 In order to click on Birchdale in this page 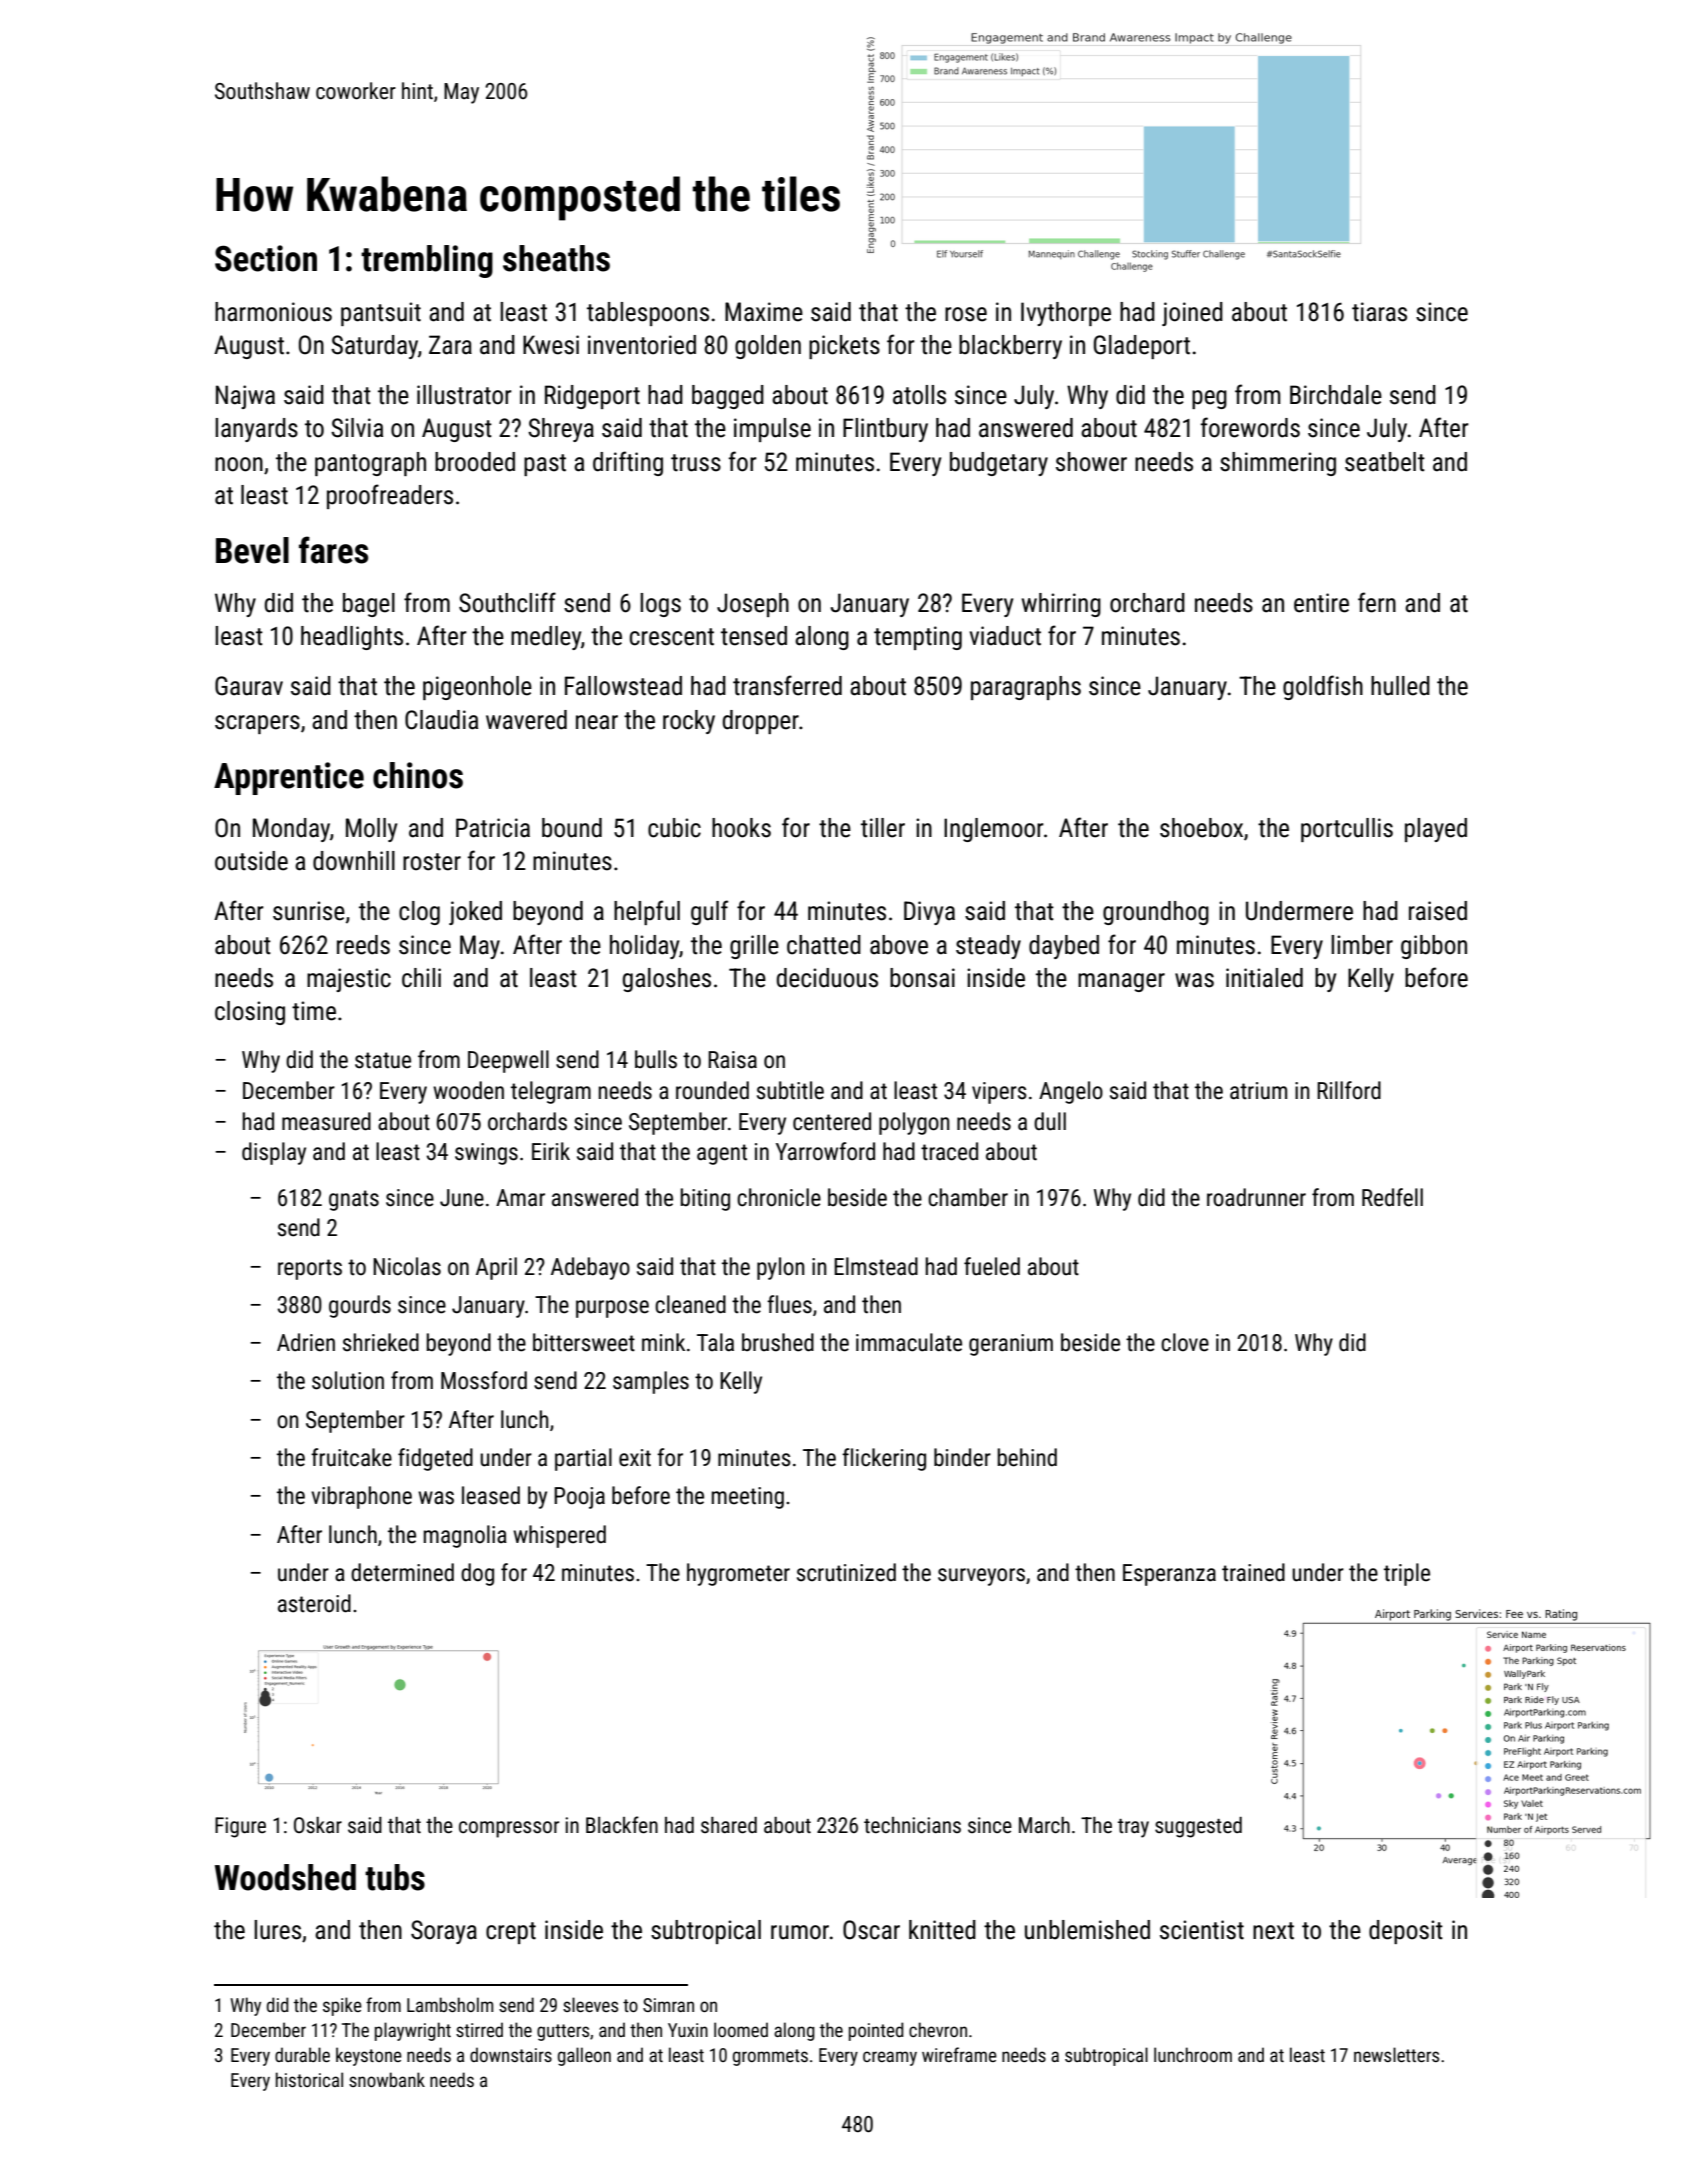, I will do `click(1336, 395)`.
